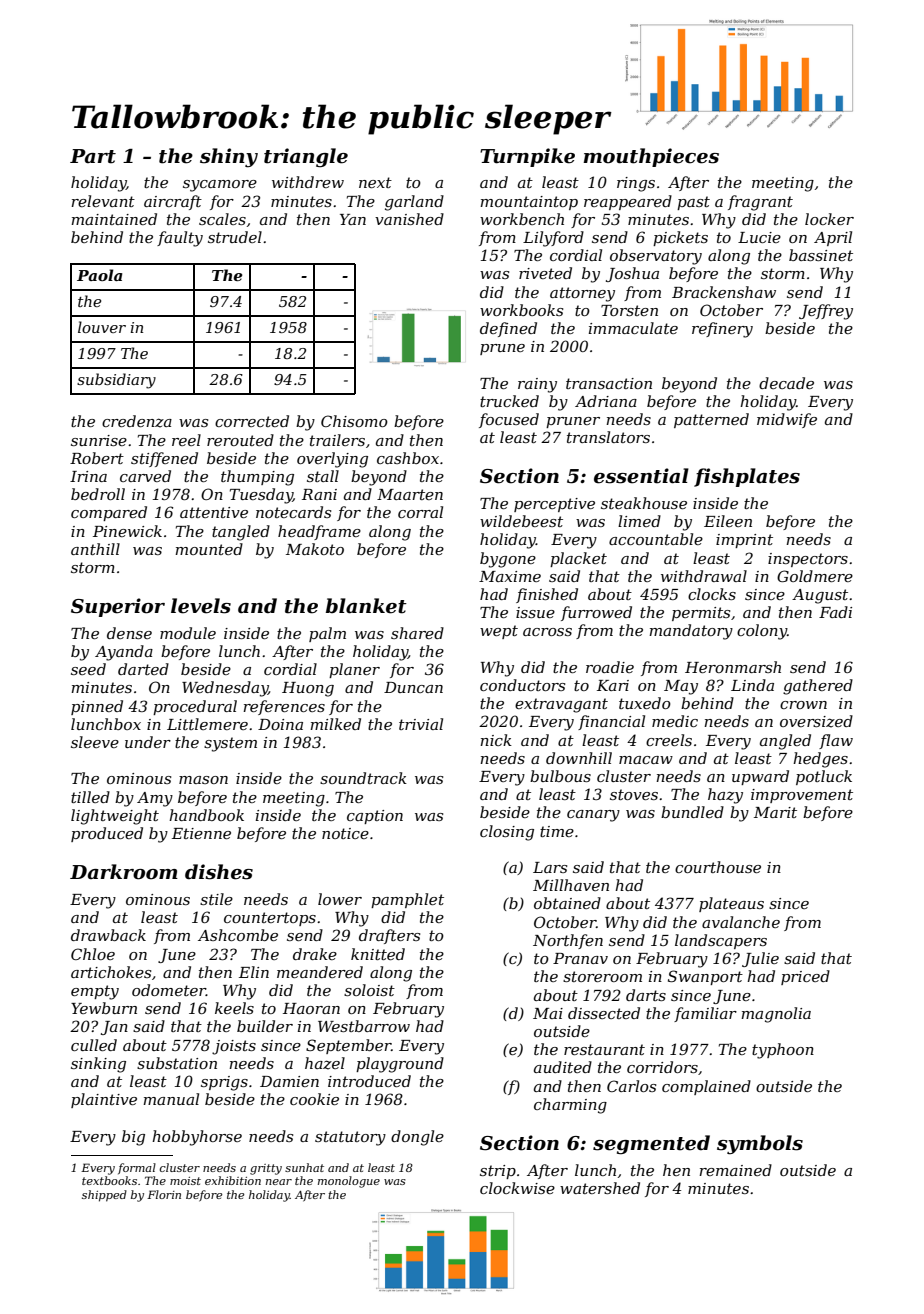 This screenshot has width=924, height=1314. I want to click on palm, so click(327, 634).
